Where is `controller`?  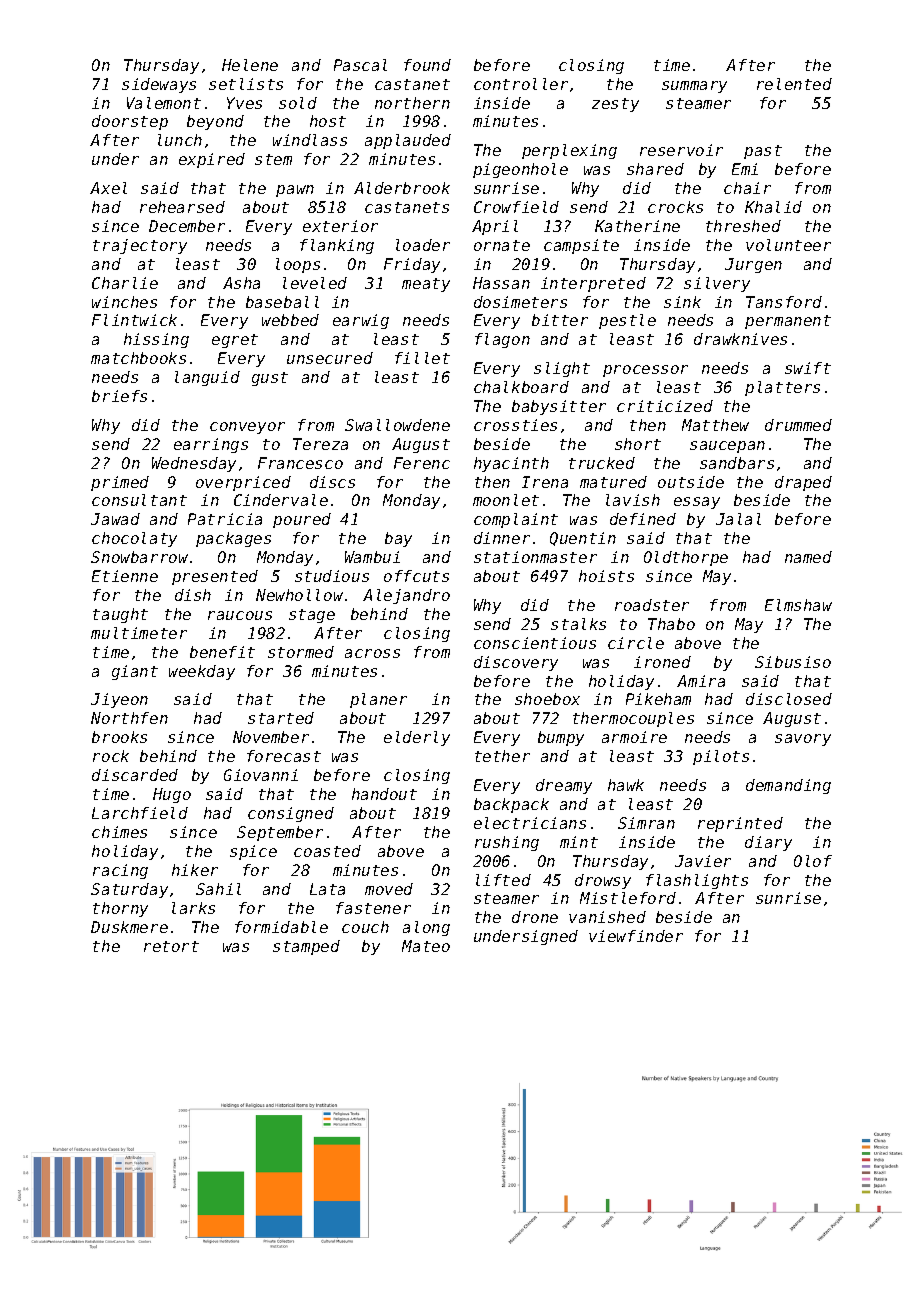
controller is located at coordinates (521, 84).
